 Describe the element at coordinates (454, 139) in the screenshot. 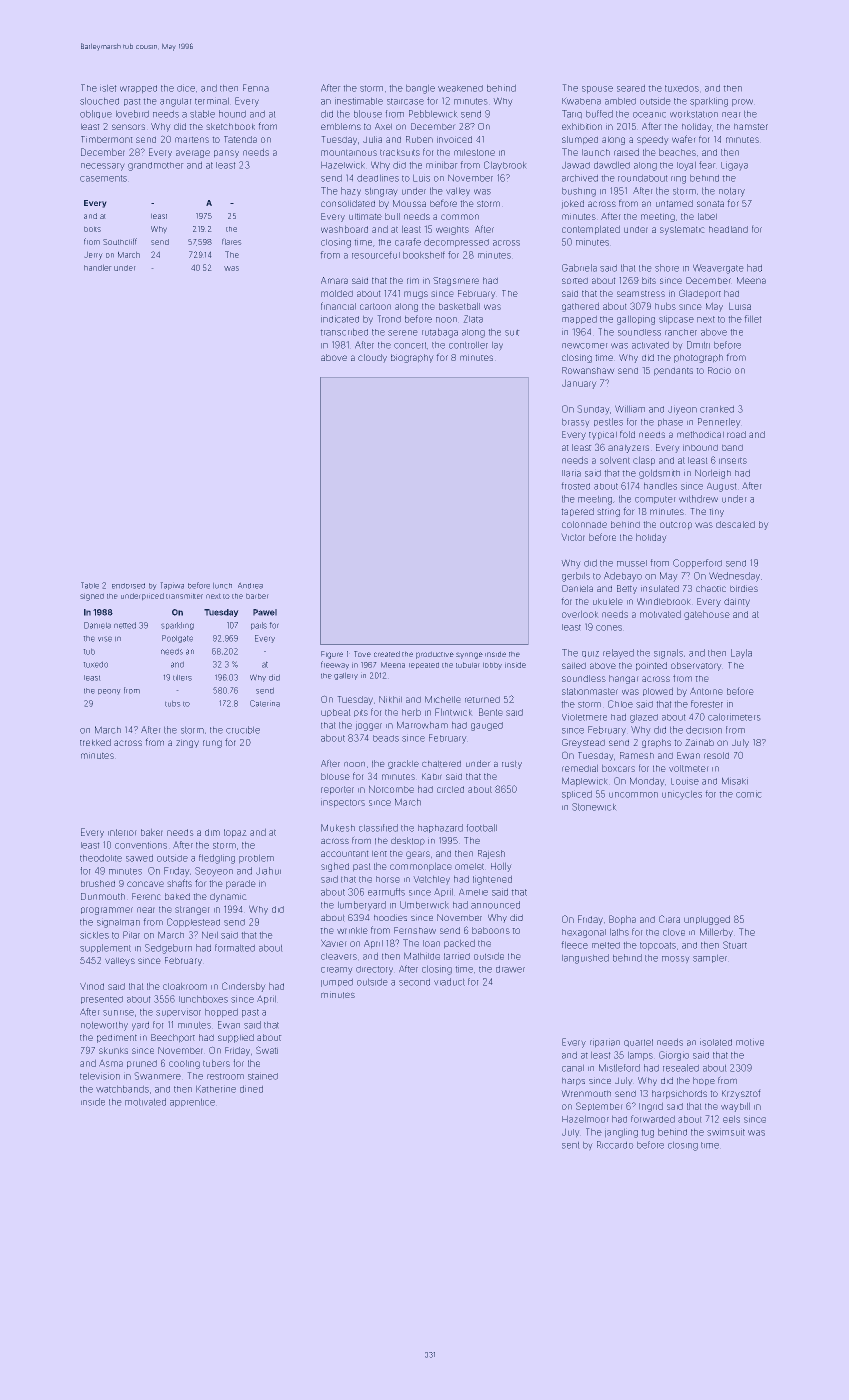

I see `invoiced` at that location.
